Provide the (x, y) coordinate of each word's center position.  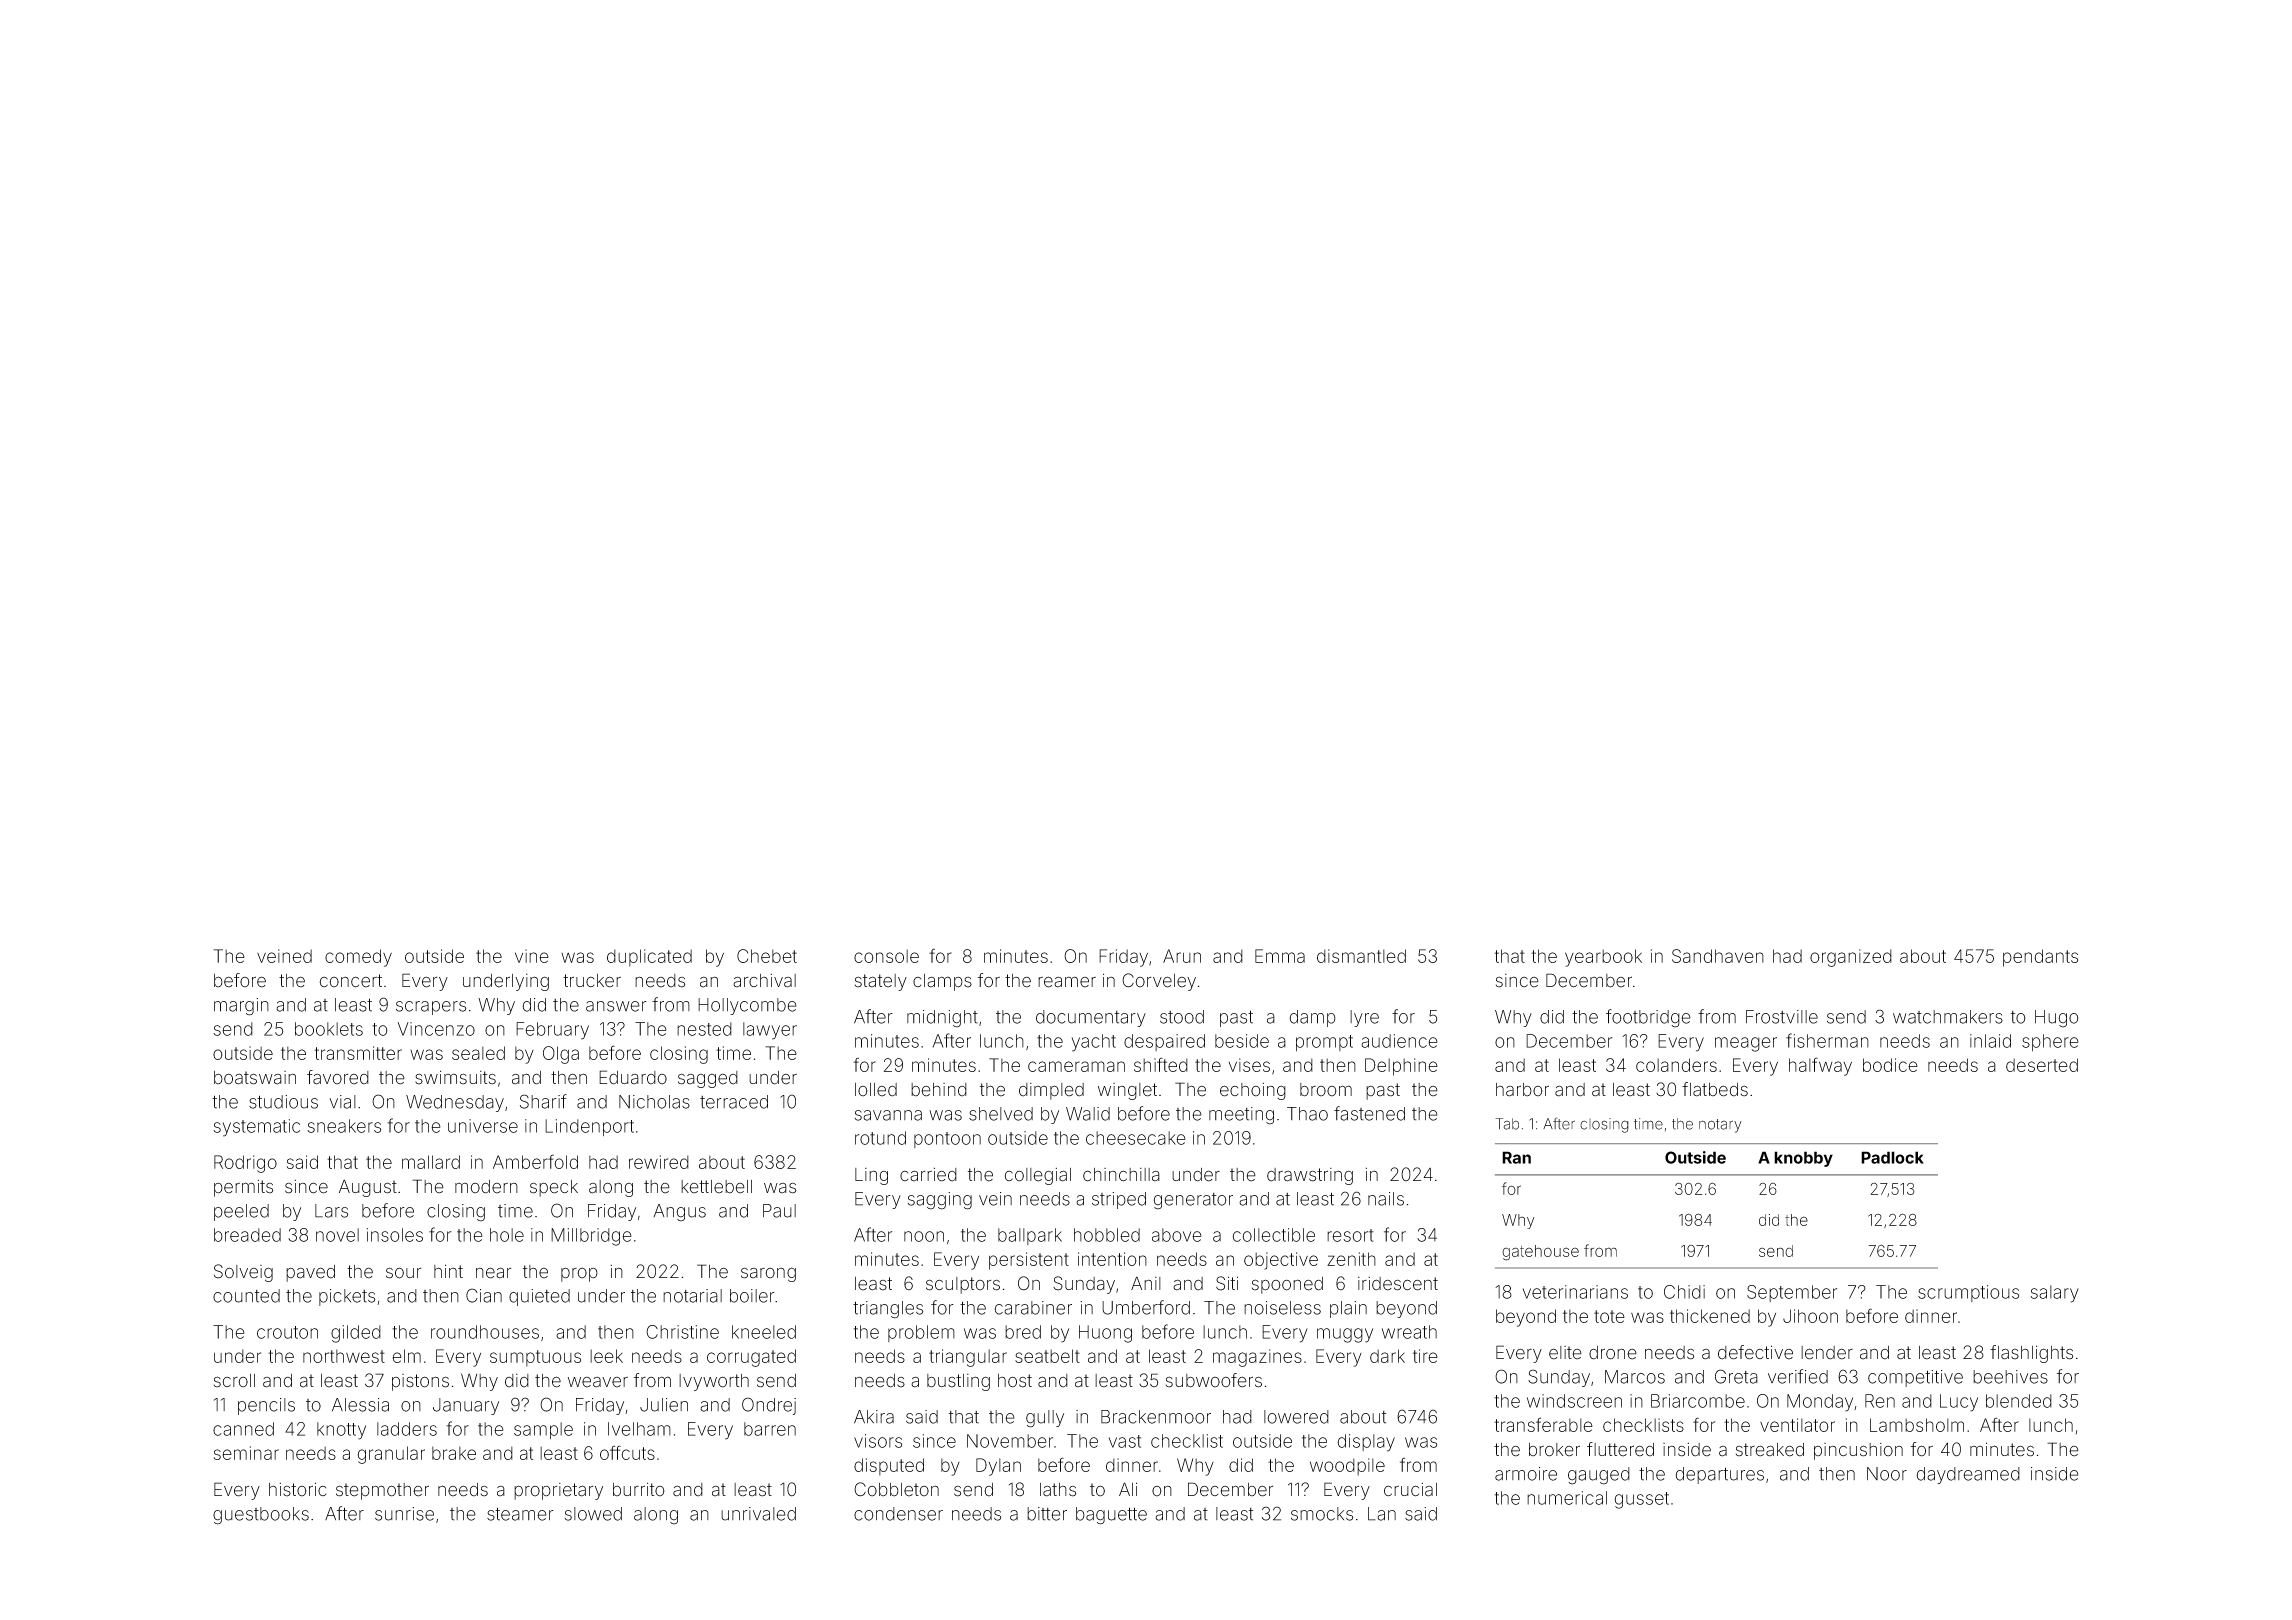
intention (1112, 1259)
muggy (1345, 1335)
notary (1720, 1126)
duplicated (649, 958)
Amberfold (535, 1161)
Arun (1182, 956)
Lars (331, 1211)
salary (2054, 1294)
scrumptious (1968, 1293)
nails (1386, 1199)
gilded (356, 1334)
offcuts (627, 1452)
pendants (2040, 958)
